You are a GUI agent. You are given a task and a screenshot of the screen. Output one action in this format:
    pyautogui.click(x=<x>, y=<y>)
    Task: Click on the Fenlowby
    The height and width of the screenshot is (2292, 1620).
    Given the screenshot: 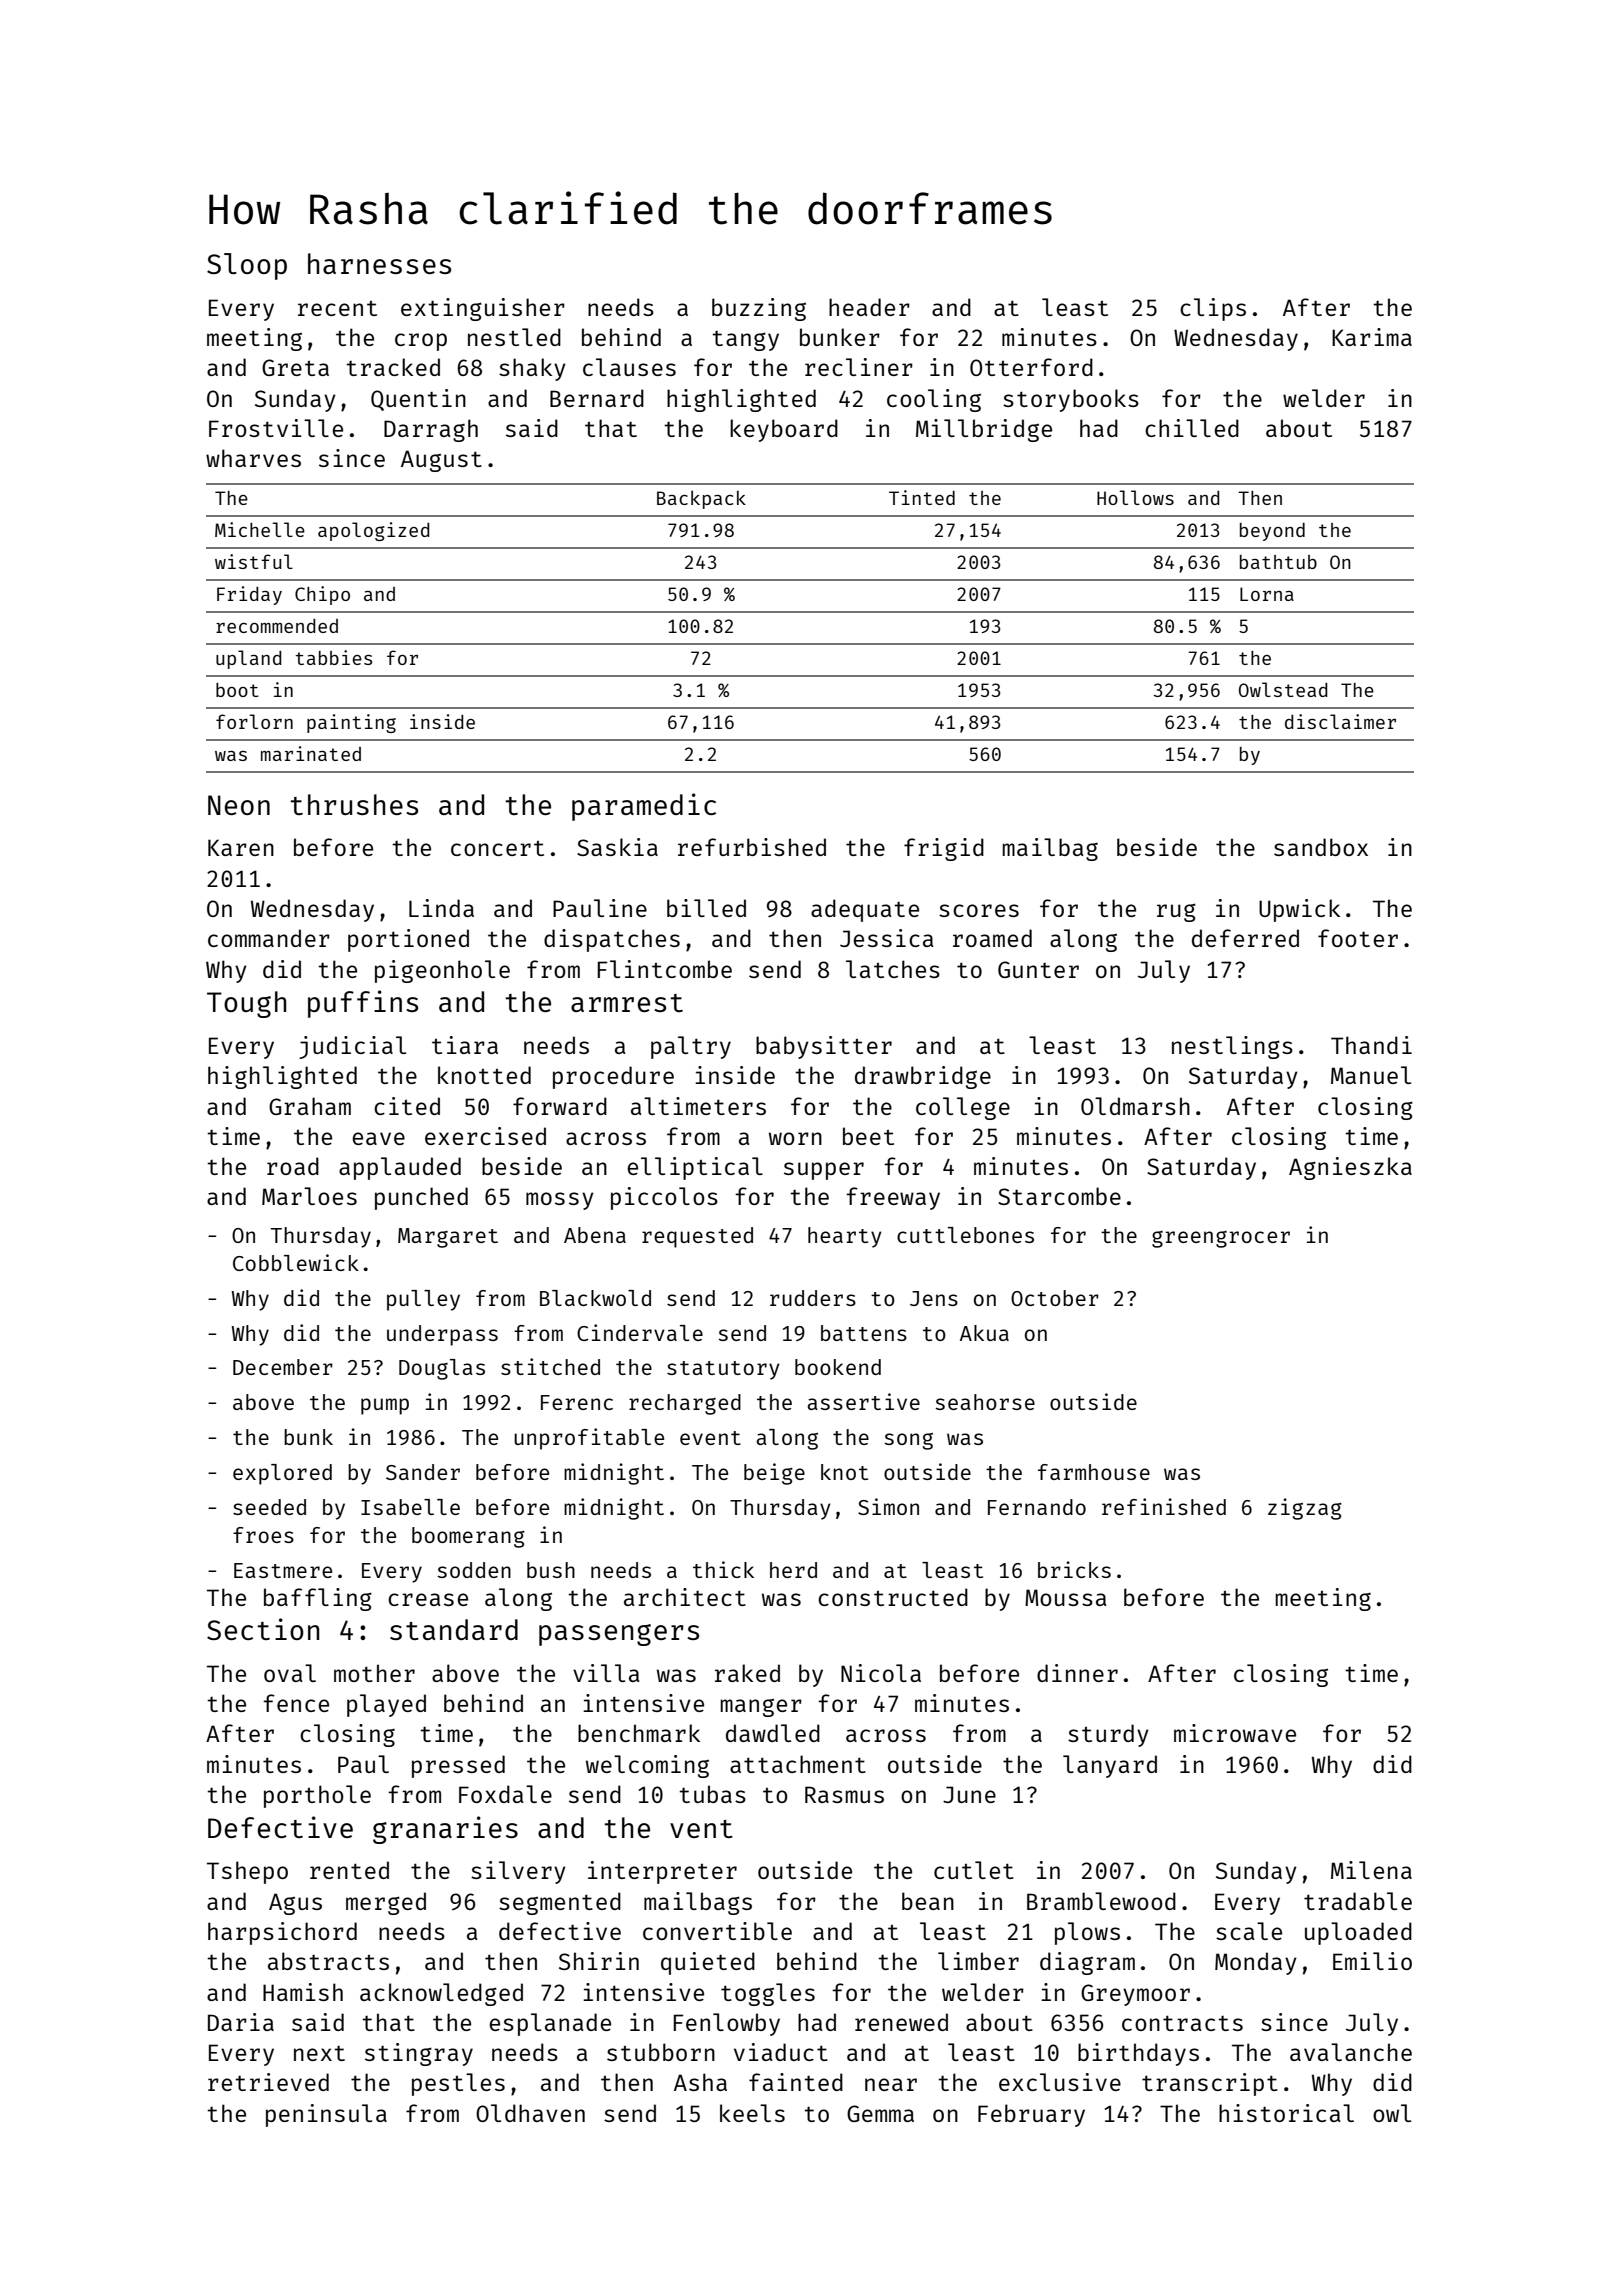 What is the action you would take?
    pyautogui.click(x=727, y=2024)
